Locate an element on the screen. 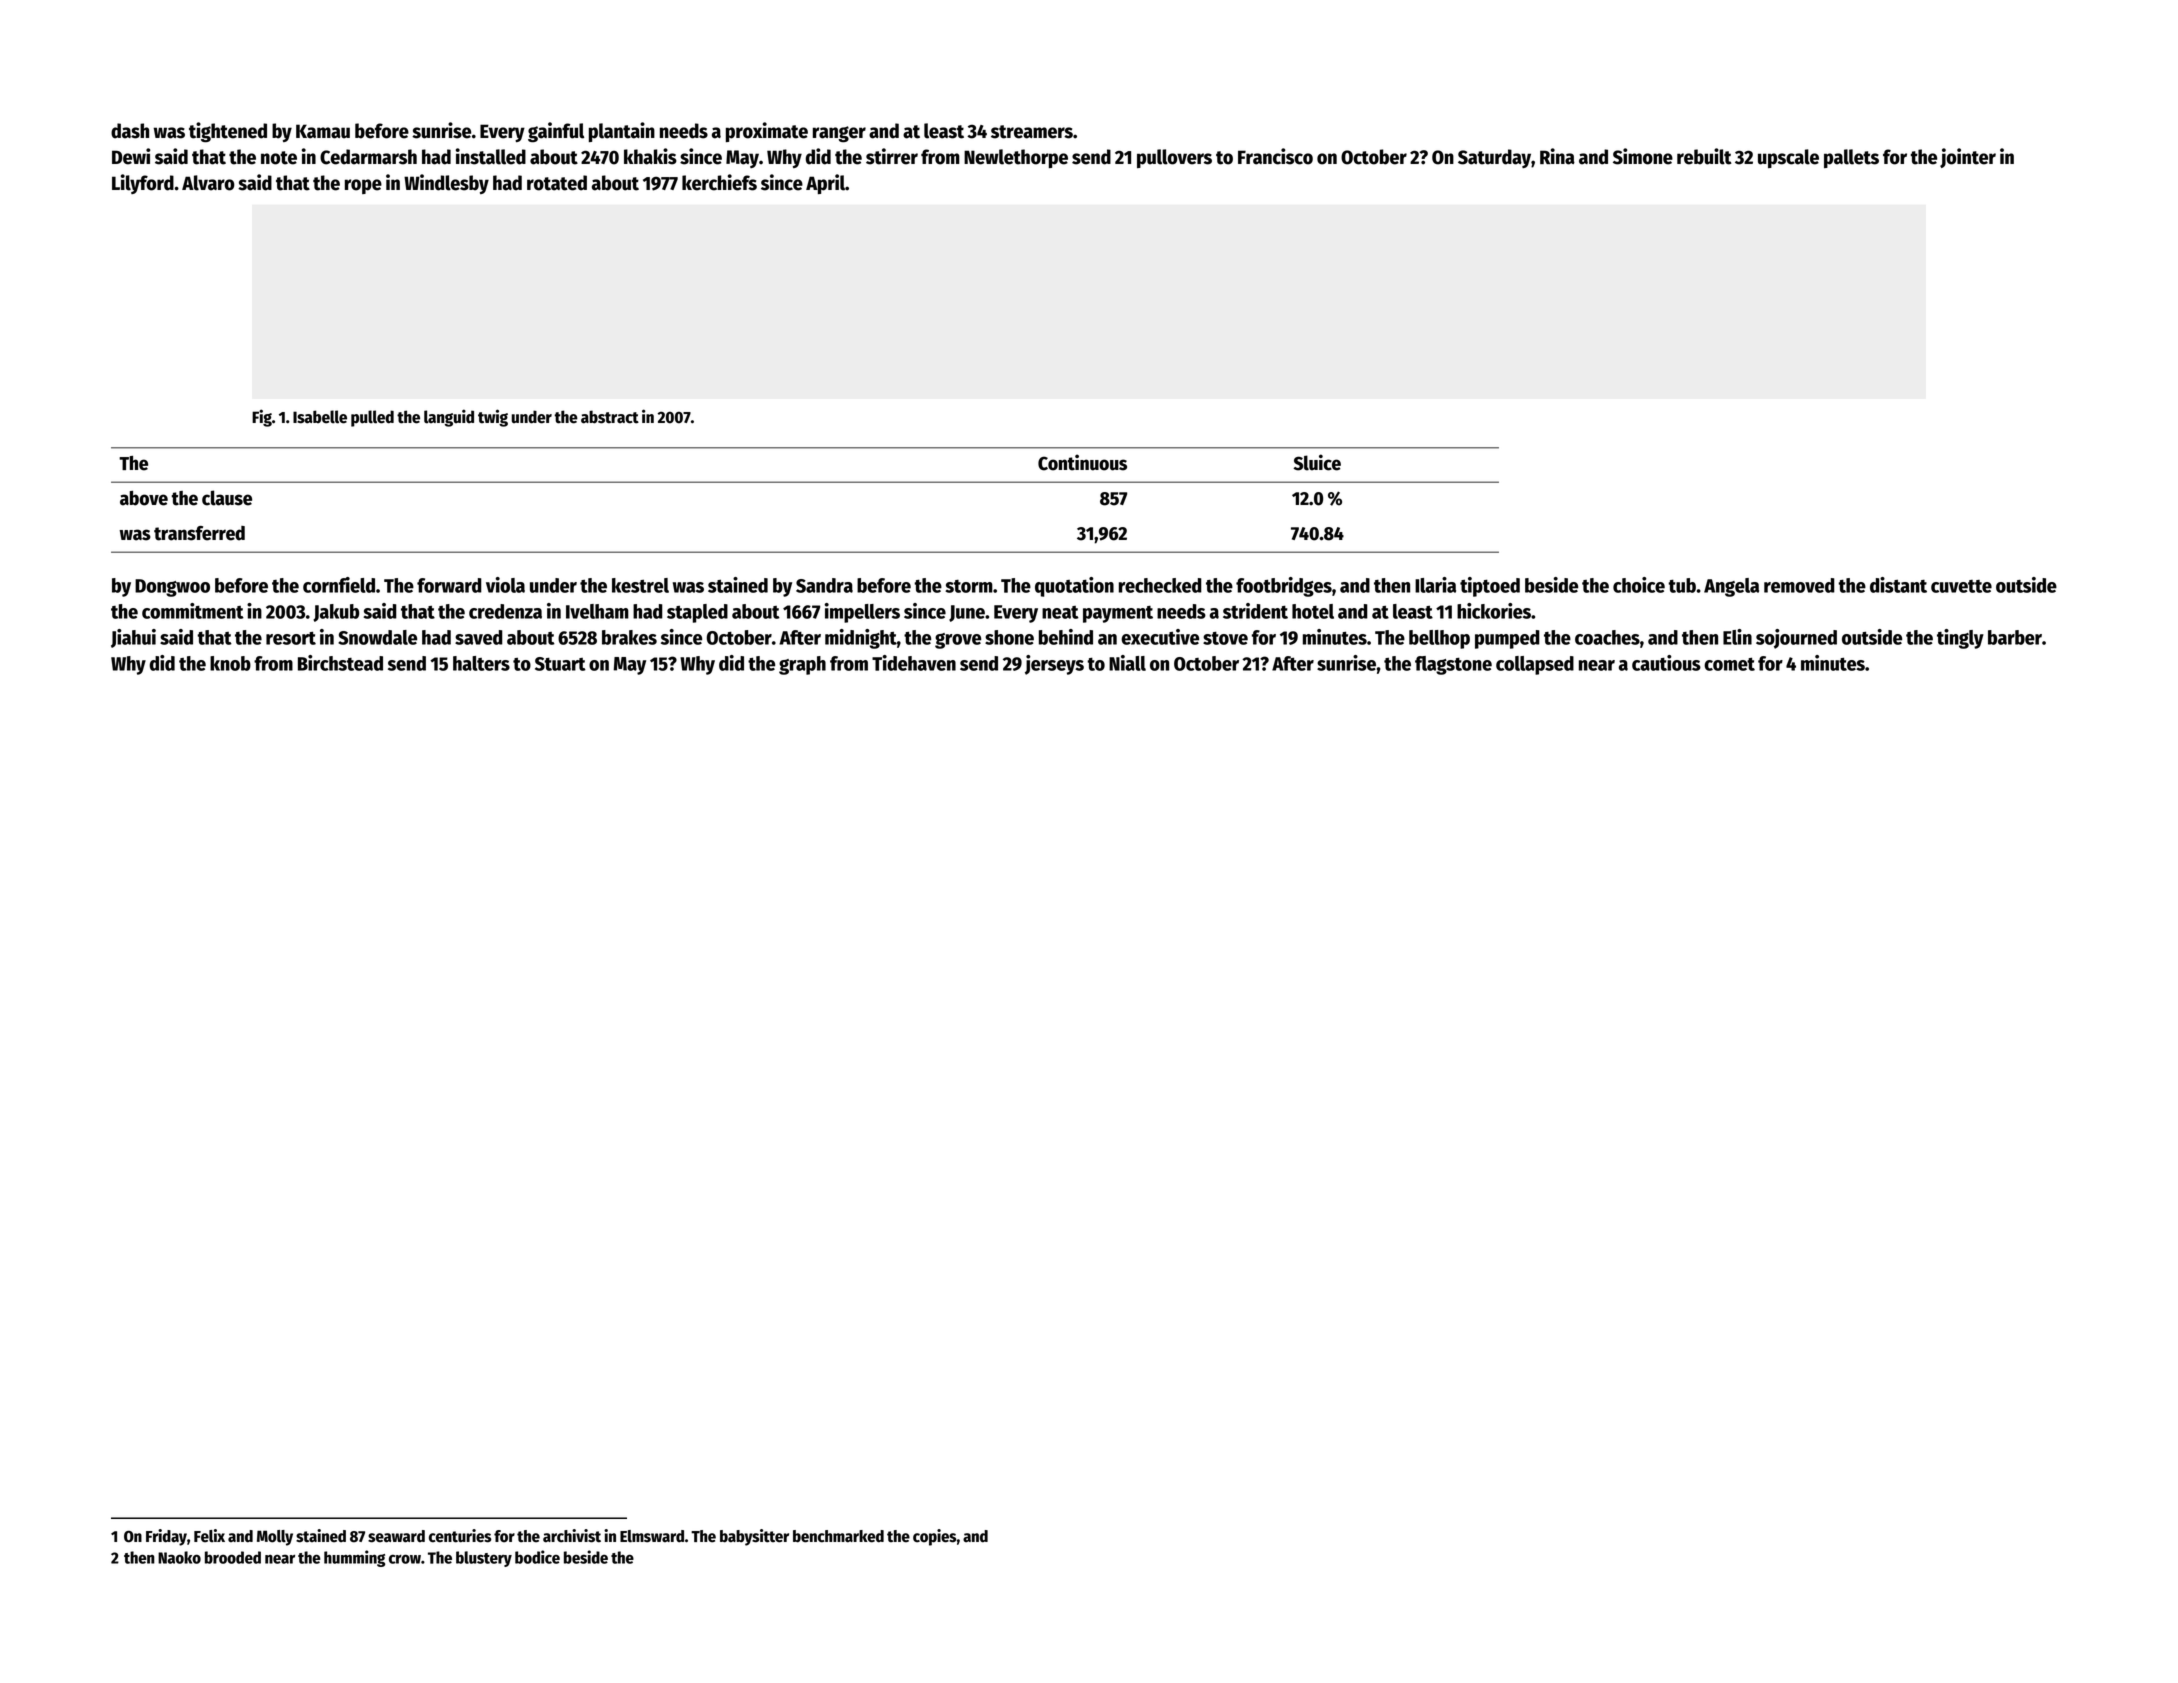  gainful is located at coordinates (556, 132).
